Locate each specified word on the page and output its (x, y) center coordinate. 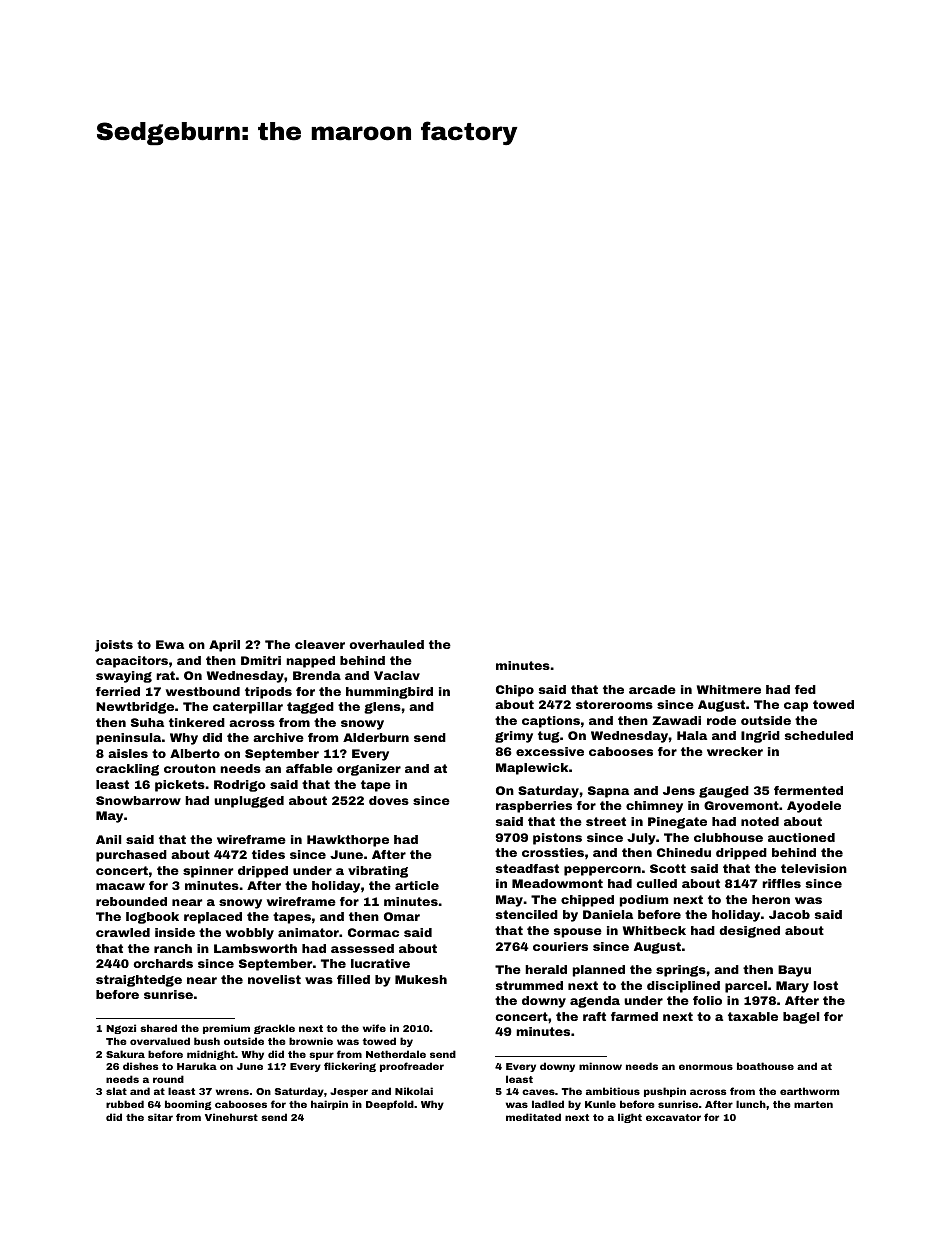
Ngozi (121, 1029)
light (630, 1118)
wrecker (735, 751)
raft (594, 1016)
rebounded (131, 901)
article (417, 885)
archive (278, 737)
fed (805, 689)
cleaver (320, 644)
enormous (706, 1067)
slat (116, 1091)
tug (549, 737)
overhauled (386, 644)
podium (644, 901)
